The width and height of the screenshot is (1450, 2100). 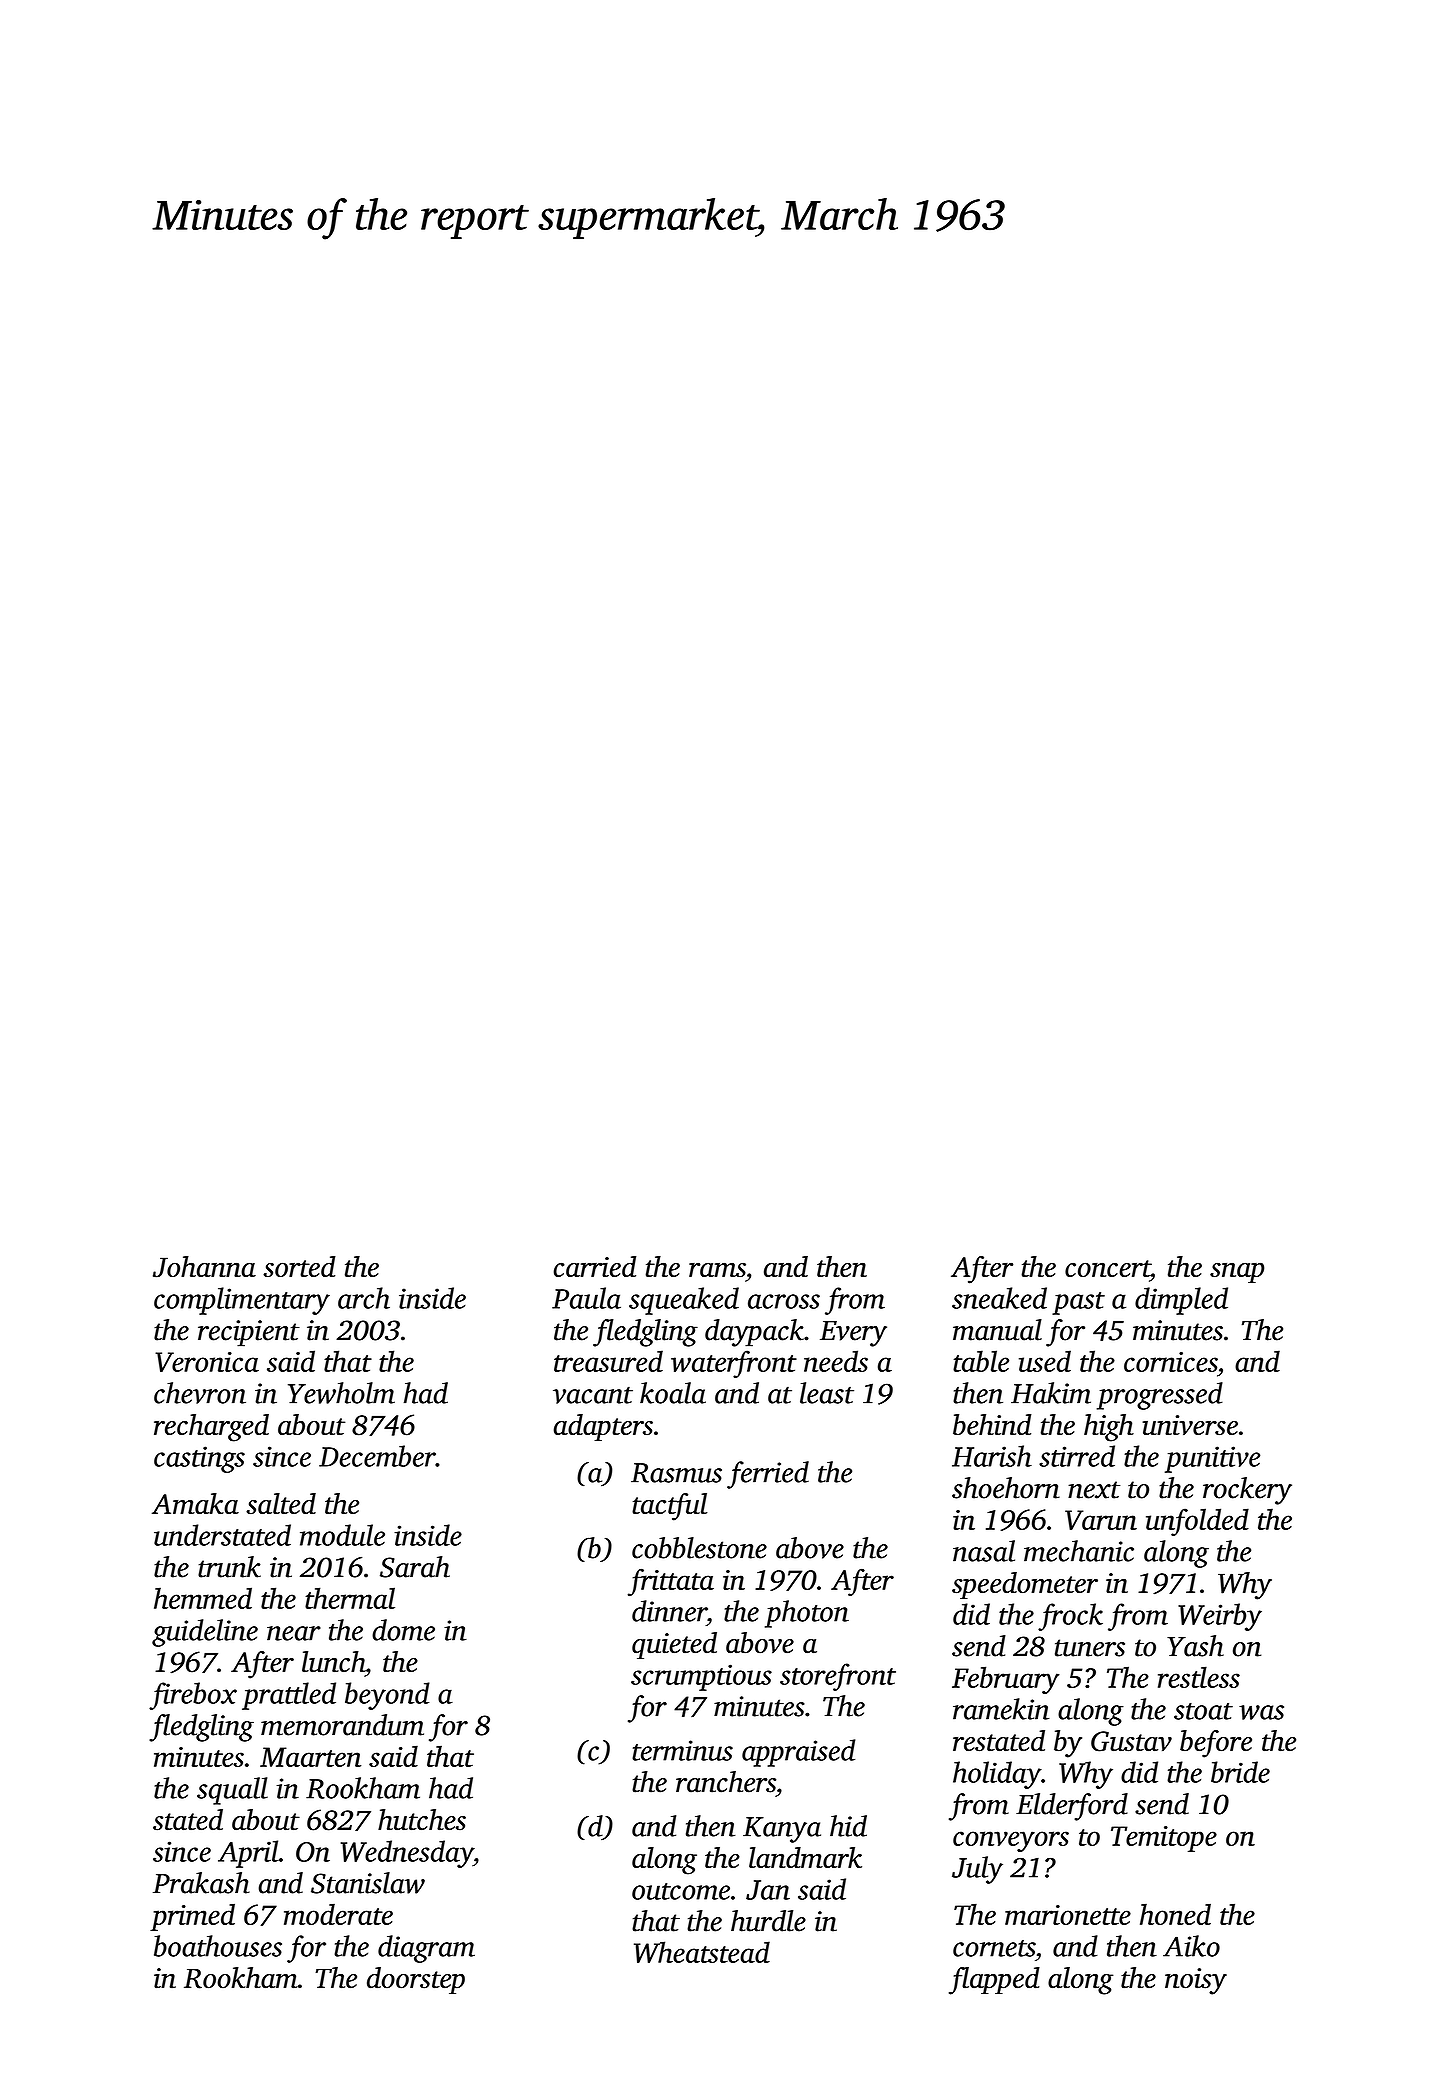 What do you see at coordinates (195, 1503) in the screenshot?
I see `Amaka` at bounding box center [195, 1503].
